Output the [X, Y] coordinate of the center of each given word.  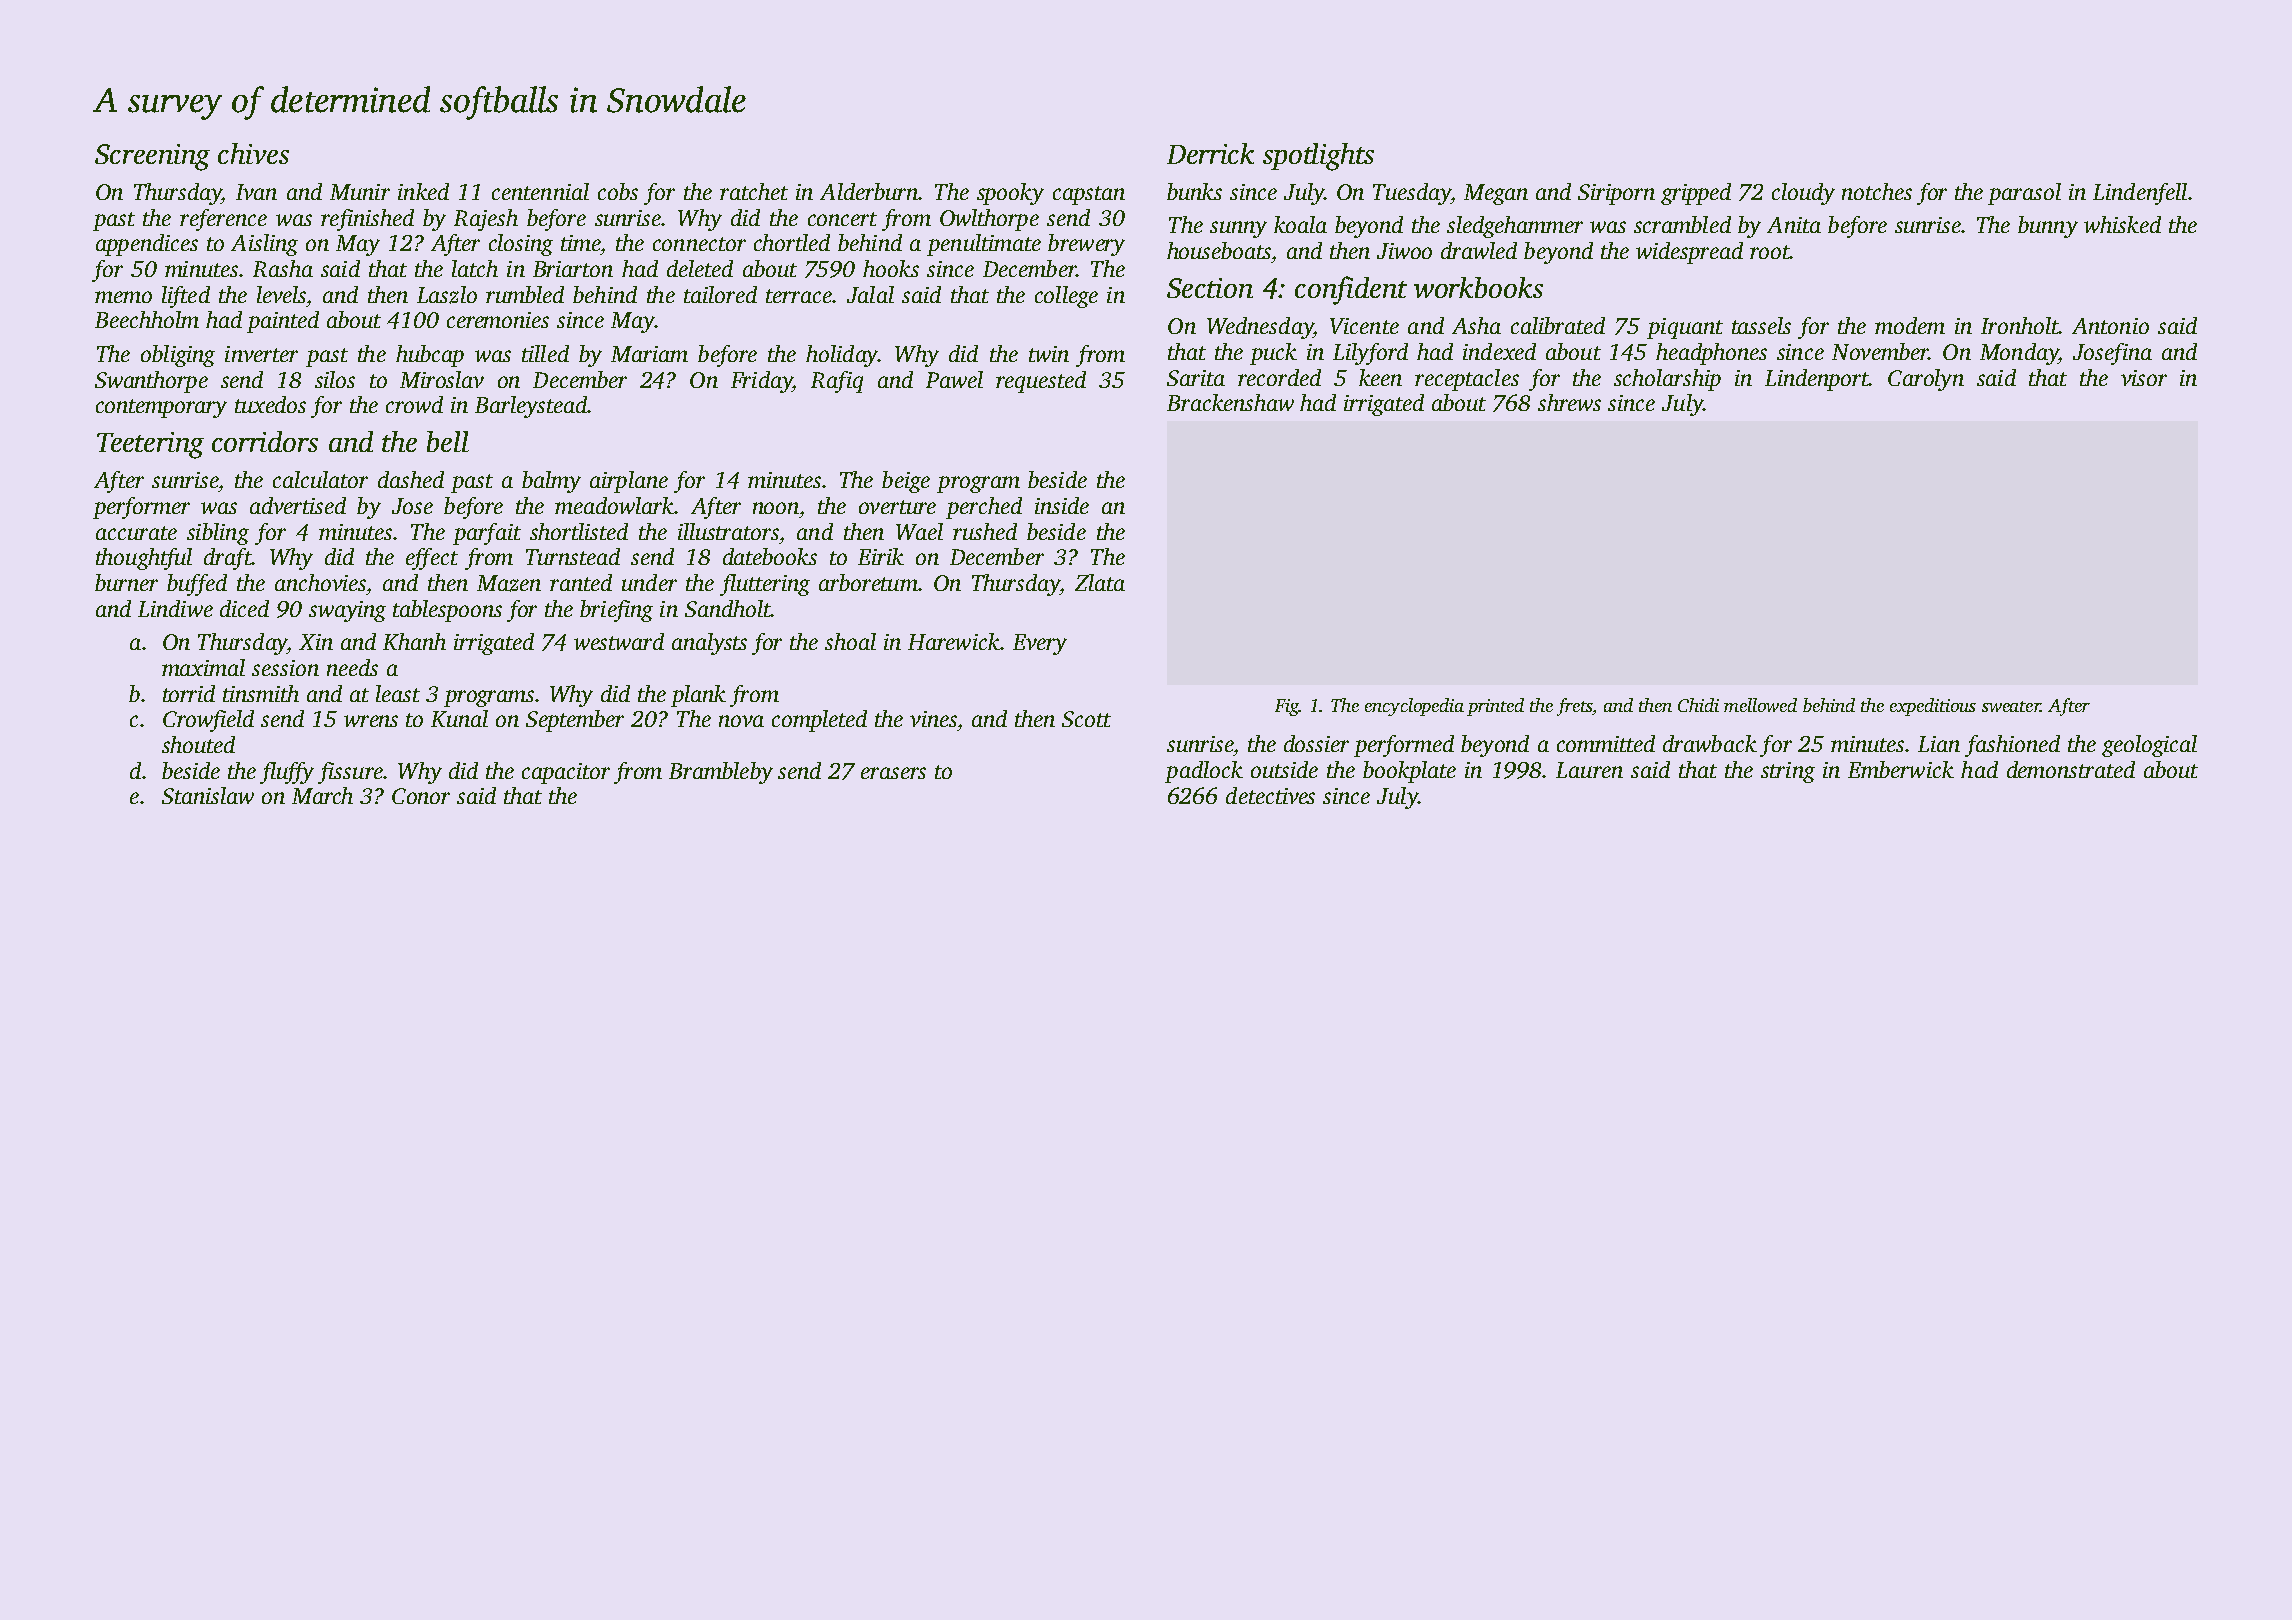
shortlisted [579, 531]
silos [335, 379]
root [1769, 252]
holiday [842, 356]
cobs [618, 191]
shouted [198, 744]
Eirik [881, 556]
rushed [985, 531]
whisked [2122, 224]
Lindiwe [175, 608]
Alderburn [869, 191]
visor [2144, 378]
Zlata [1100, 582]
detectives [1270, 795]
